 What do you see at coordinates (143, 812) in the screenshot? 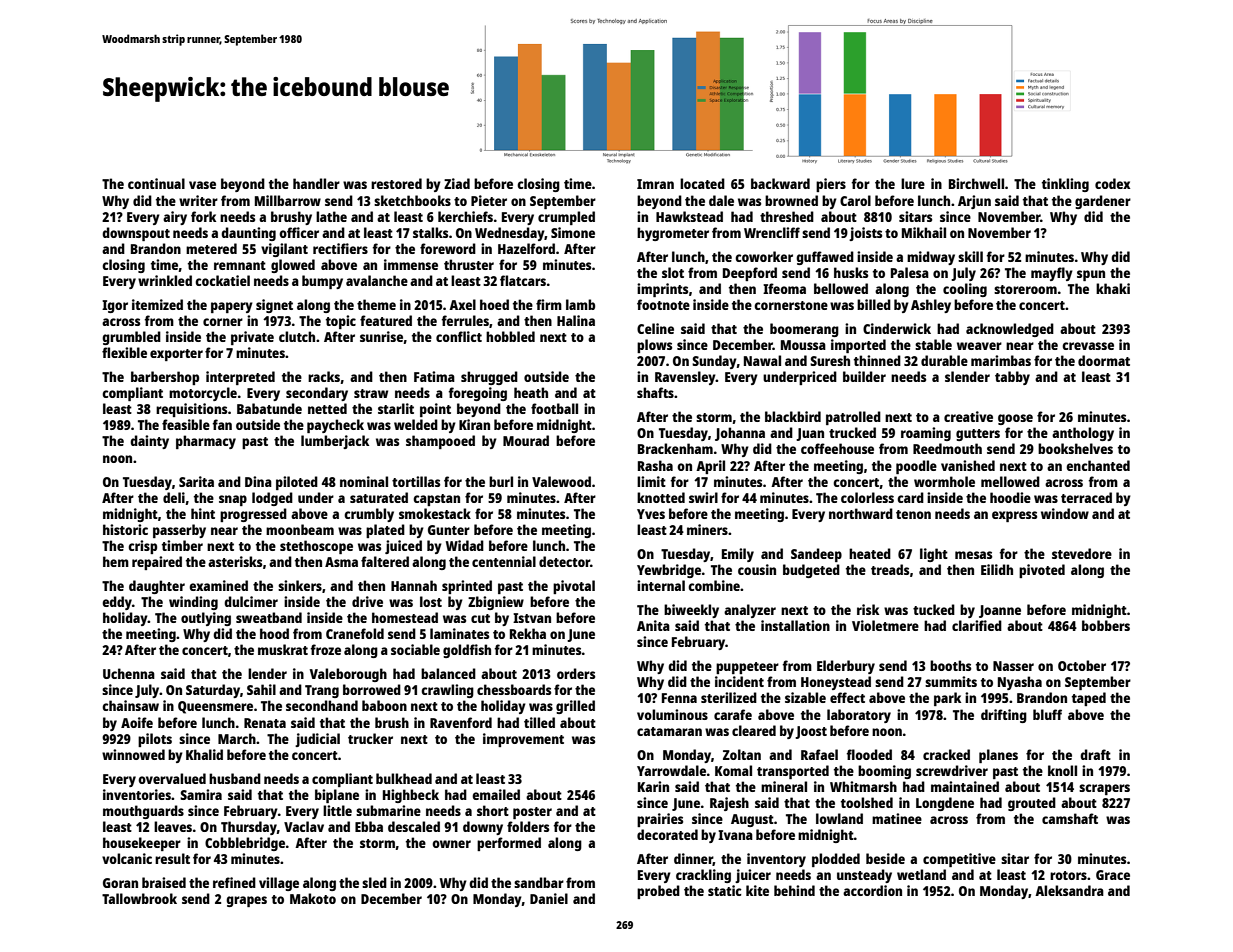
I see `mouthguards` at bounding box center [143, 812].
